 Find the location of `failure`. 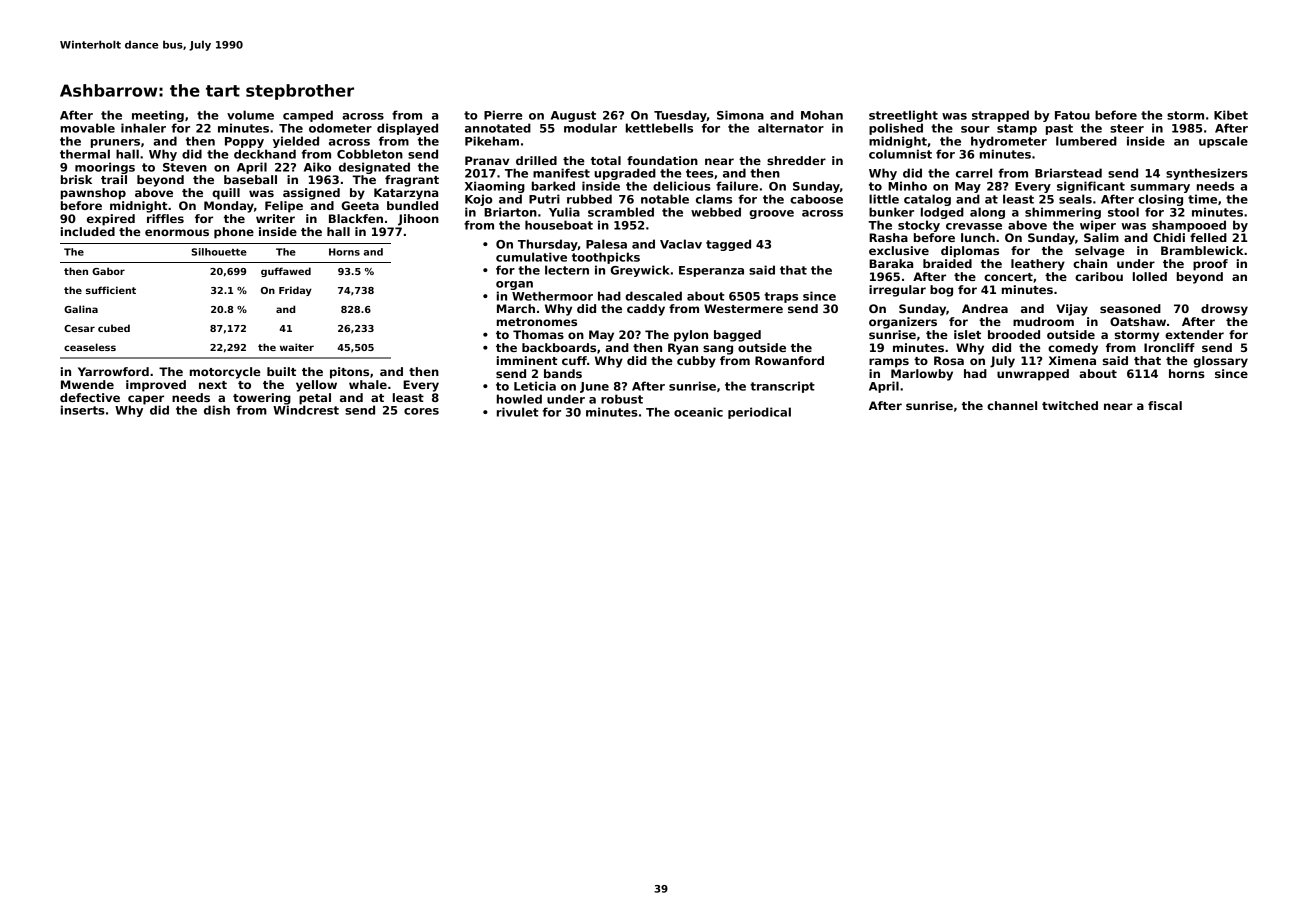

failure is located at coordinates (737, 186).
